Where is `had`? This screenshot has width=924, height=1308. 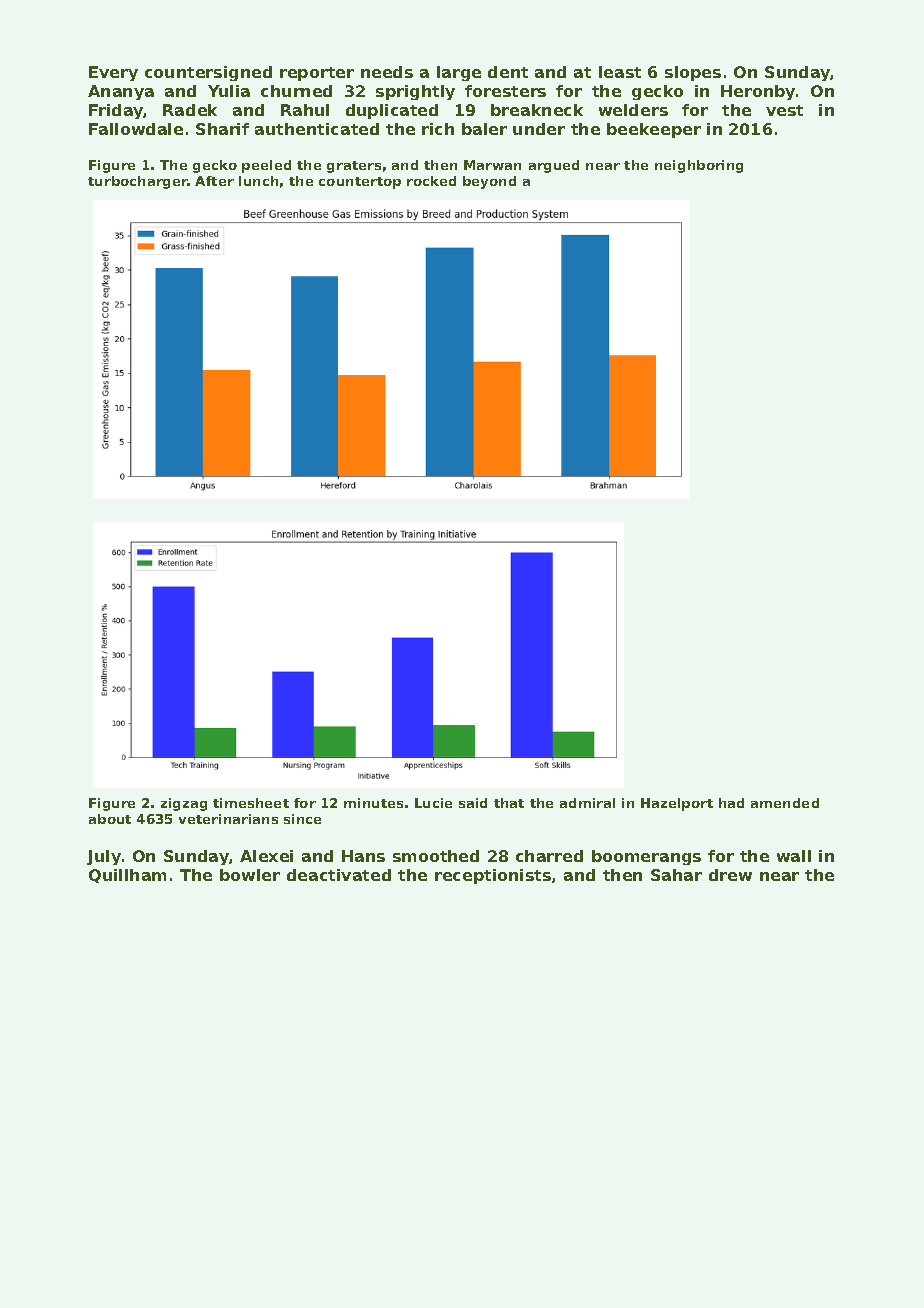
had is located at coordinates (731, 803).
